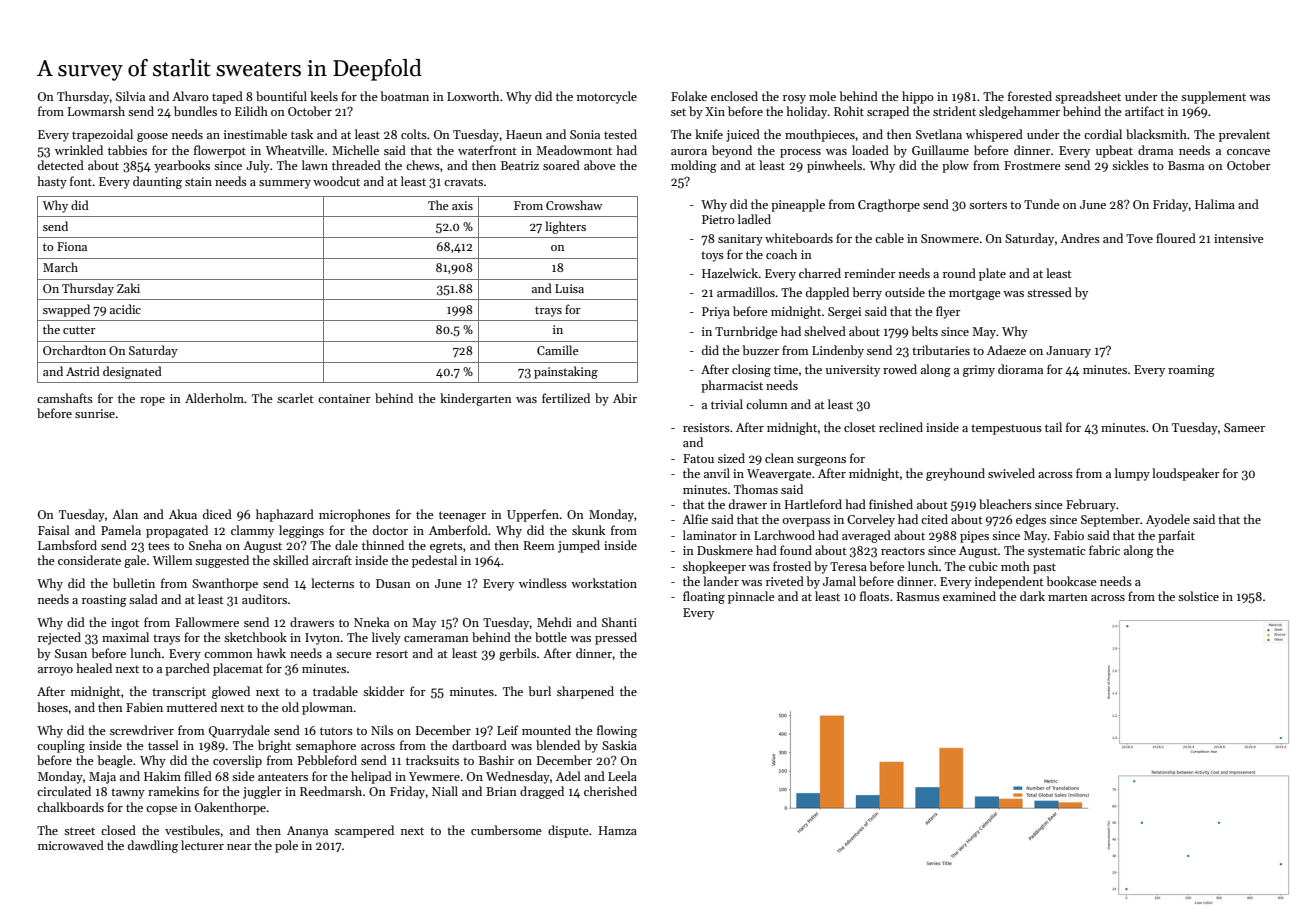 Image resolution: width=1308 pixels, height=924 pixels. I want to click on Alvaro, so click(190, 96).
